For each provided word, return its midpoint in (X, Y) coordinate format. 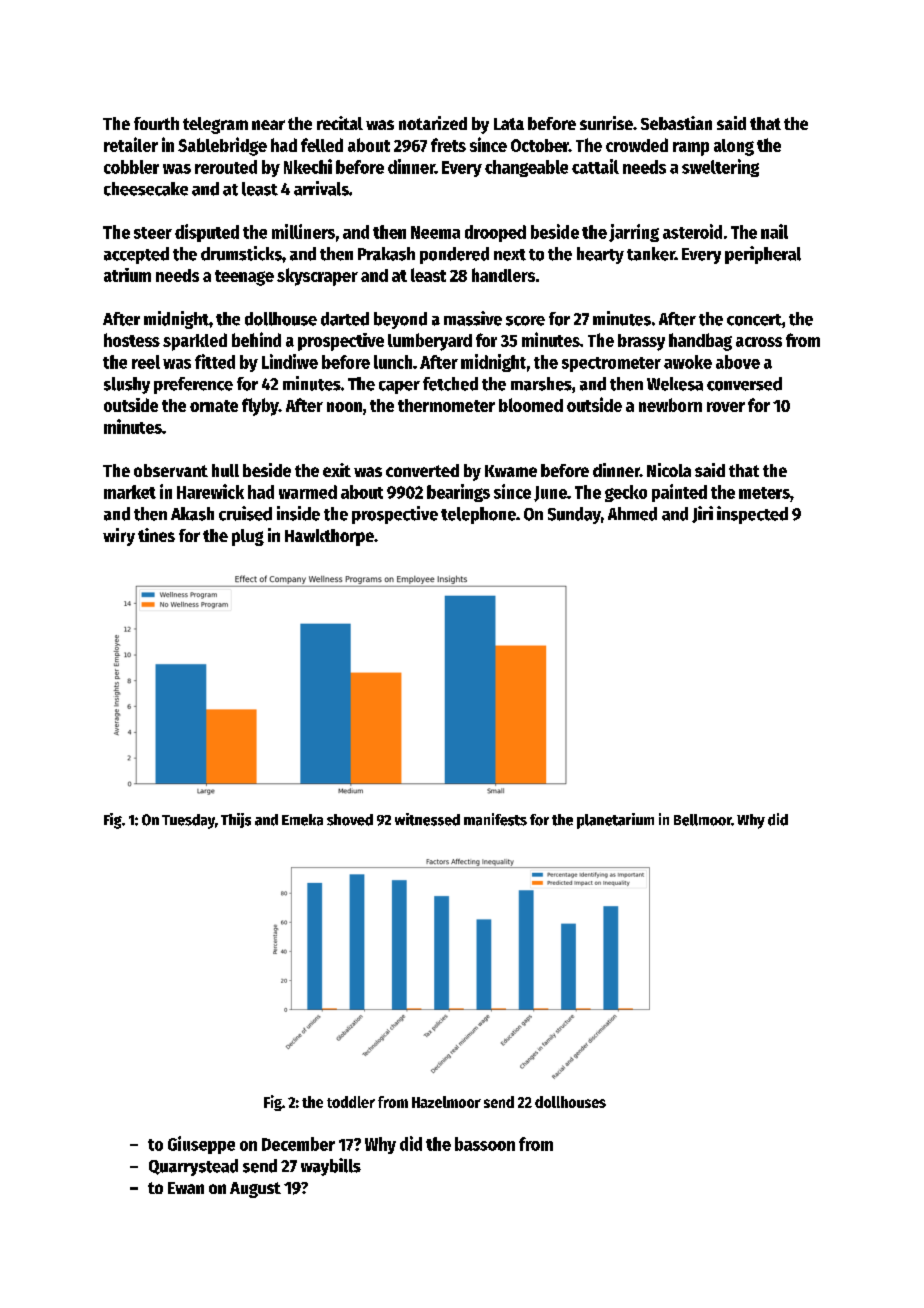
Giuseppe (201, 1145)
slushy (127, 385)
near (268, 125)
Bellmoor (702, 820)
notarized (433, 123)
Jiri (702, 514)
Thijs (236, 820)
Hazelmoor (446, 1102)
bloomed (531, 405)
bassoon (485, 1144)
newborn (670, 405)
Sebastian (676, 123)
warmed (308, 492)
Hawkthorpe (329, 537)
